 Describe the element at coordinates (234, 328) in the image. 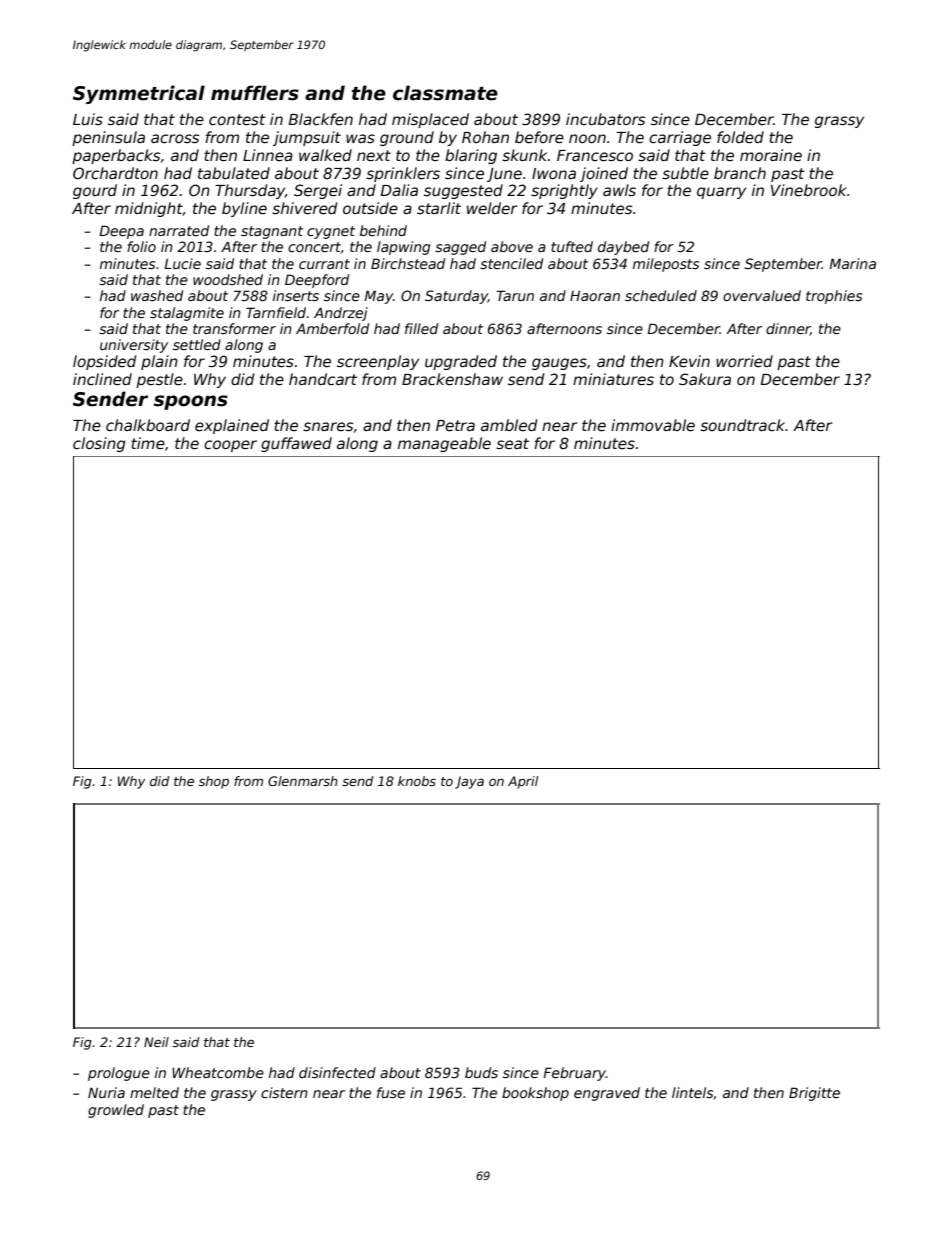

I see `transformer` at that location.
